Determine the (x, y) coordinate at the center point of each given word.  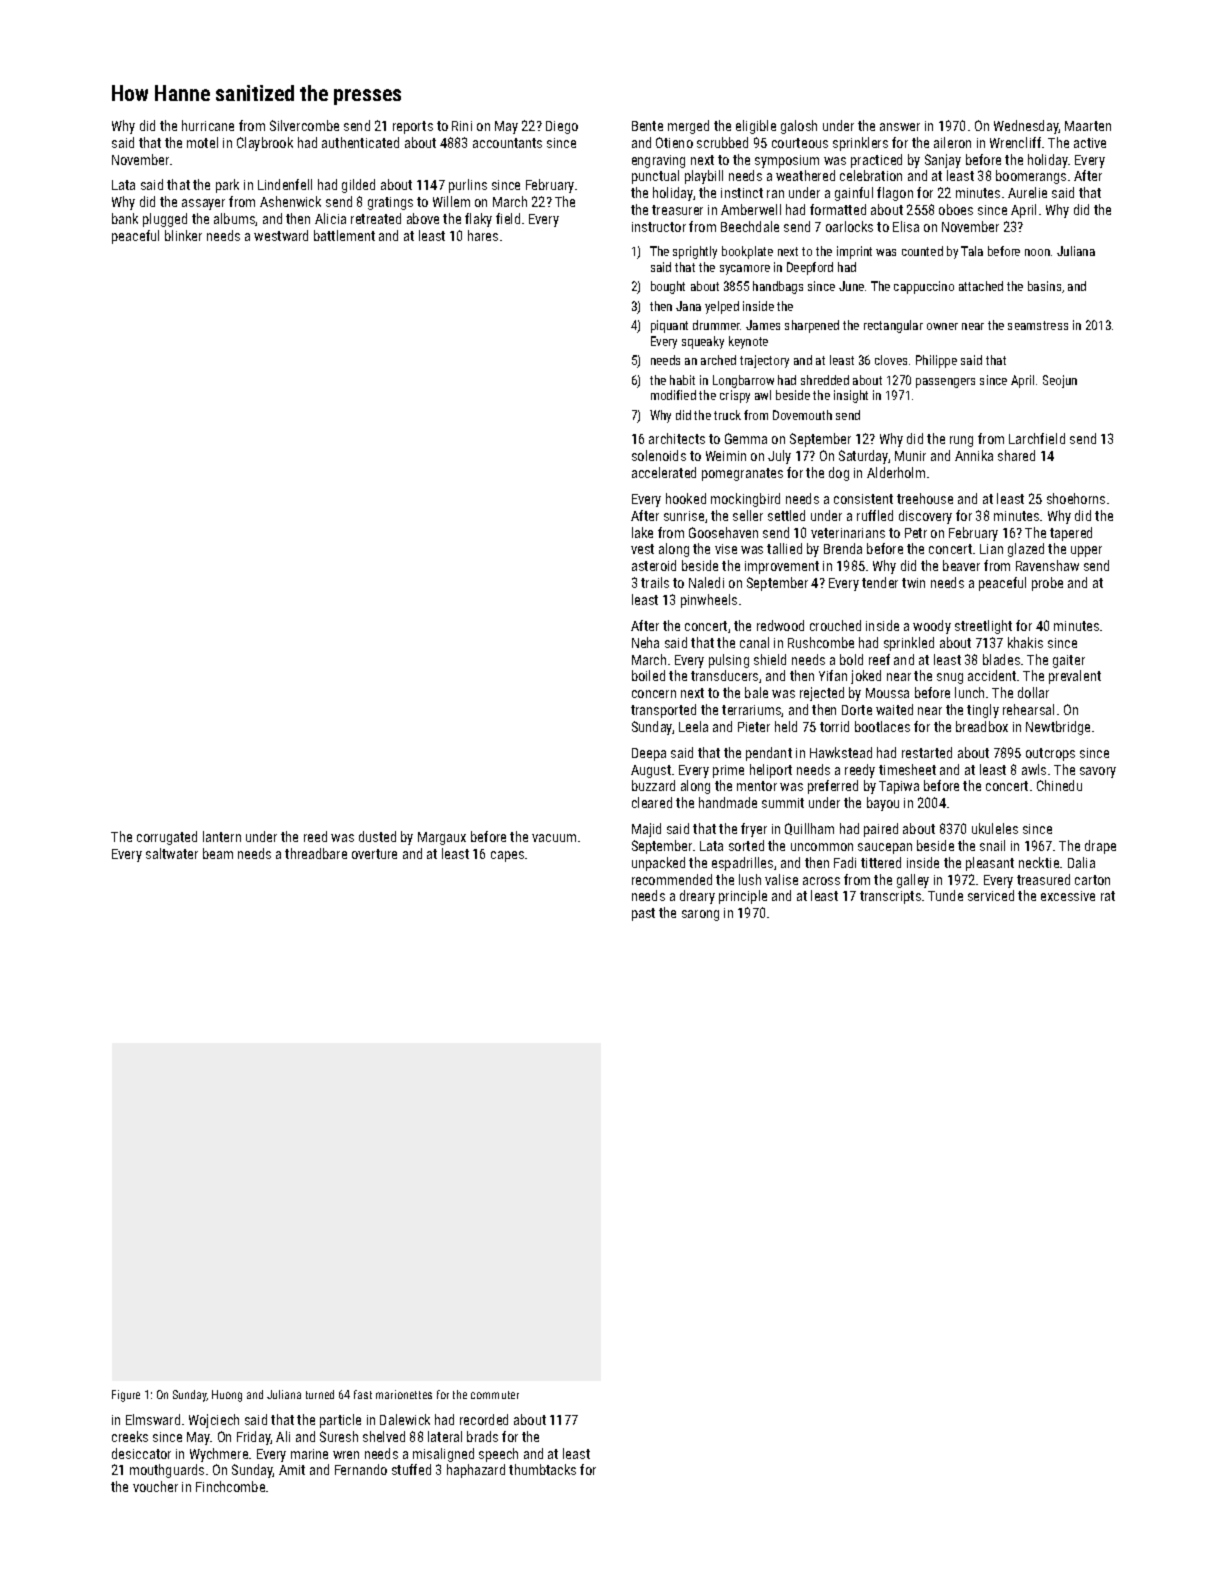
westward (281, 235)
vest (642, 549)
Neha (645, 642)
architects (677, 438)
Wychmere (219, 1455)
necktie (1039, 862)
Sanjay (943, 161)
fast (363, 1394)
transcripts (890, 897)
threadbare (316, 853)
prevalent (1075, 677)
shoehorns (1076, 498)
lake (642, 532)
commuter (495, 1395)
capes (507, 856)
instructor (659, 227)
